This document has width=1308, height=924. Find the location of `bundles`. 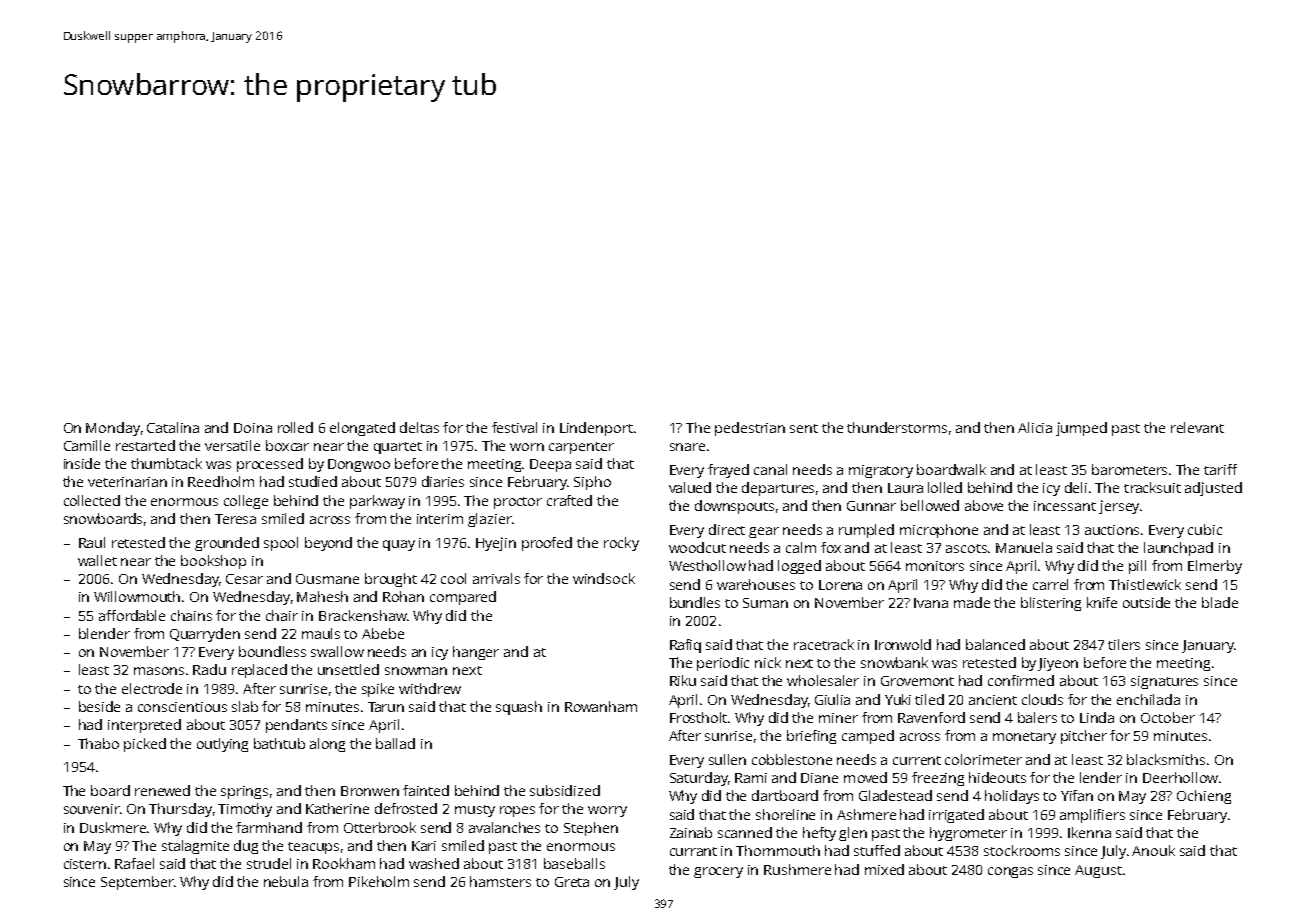

bundles is located at coordinates (695, 602).
